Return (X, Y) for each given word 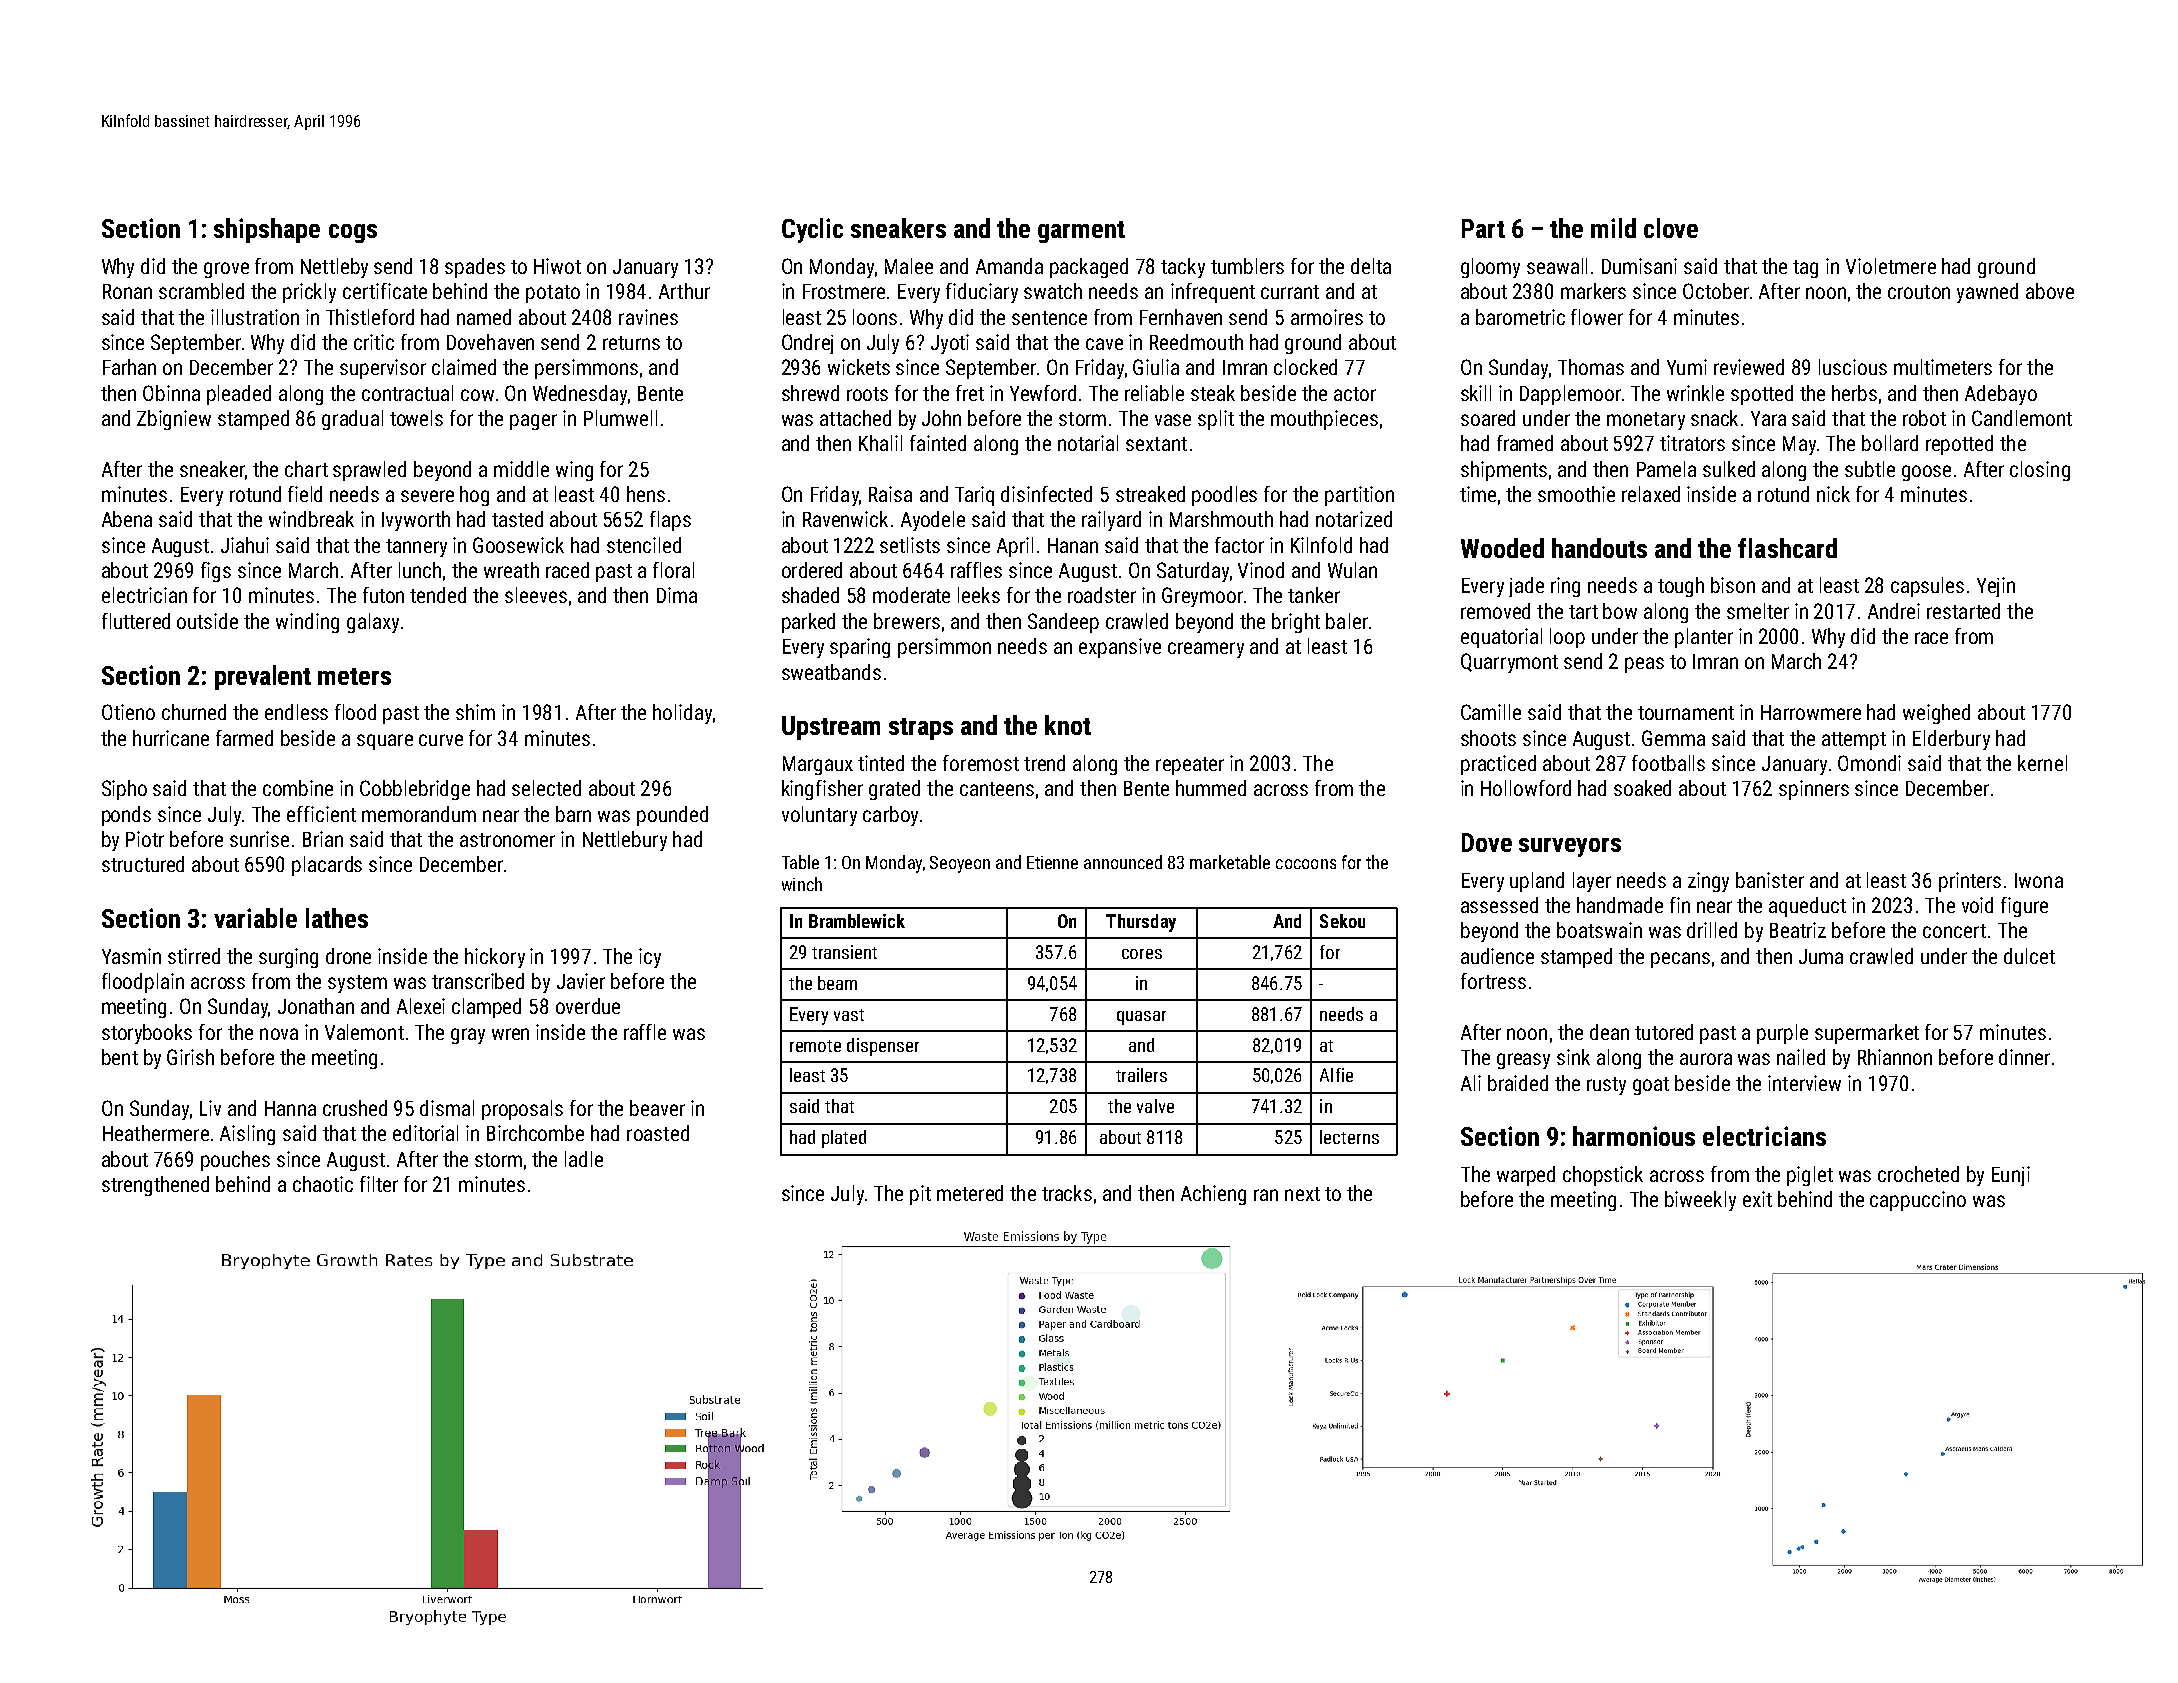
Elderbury (1951, 740)
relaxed (1651, 494)
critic (374, 342)
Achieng (1213, 1195)
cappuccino (1918, 1201)
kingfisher (822, 790)
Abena (127, 519)
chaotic (323, 1184)
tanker (1314, 595)
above (2050, 291)
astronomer (507, 840)
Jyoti (950, 344)
